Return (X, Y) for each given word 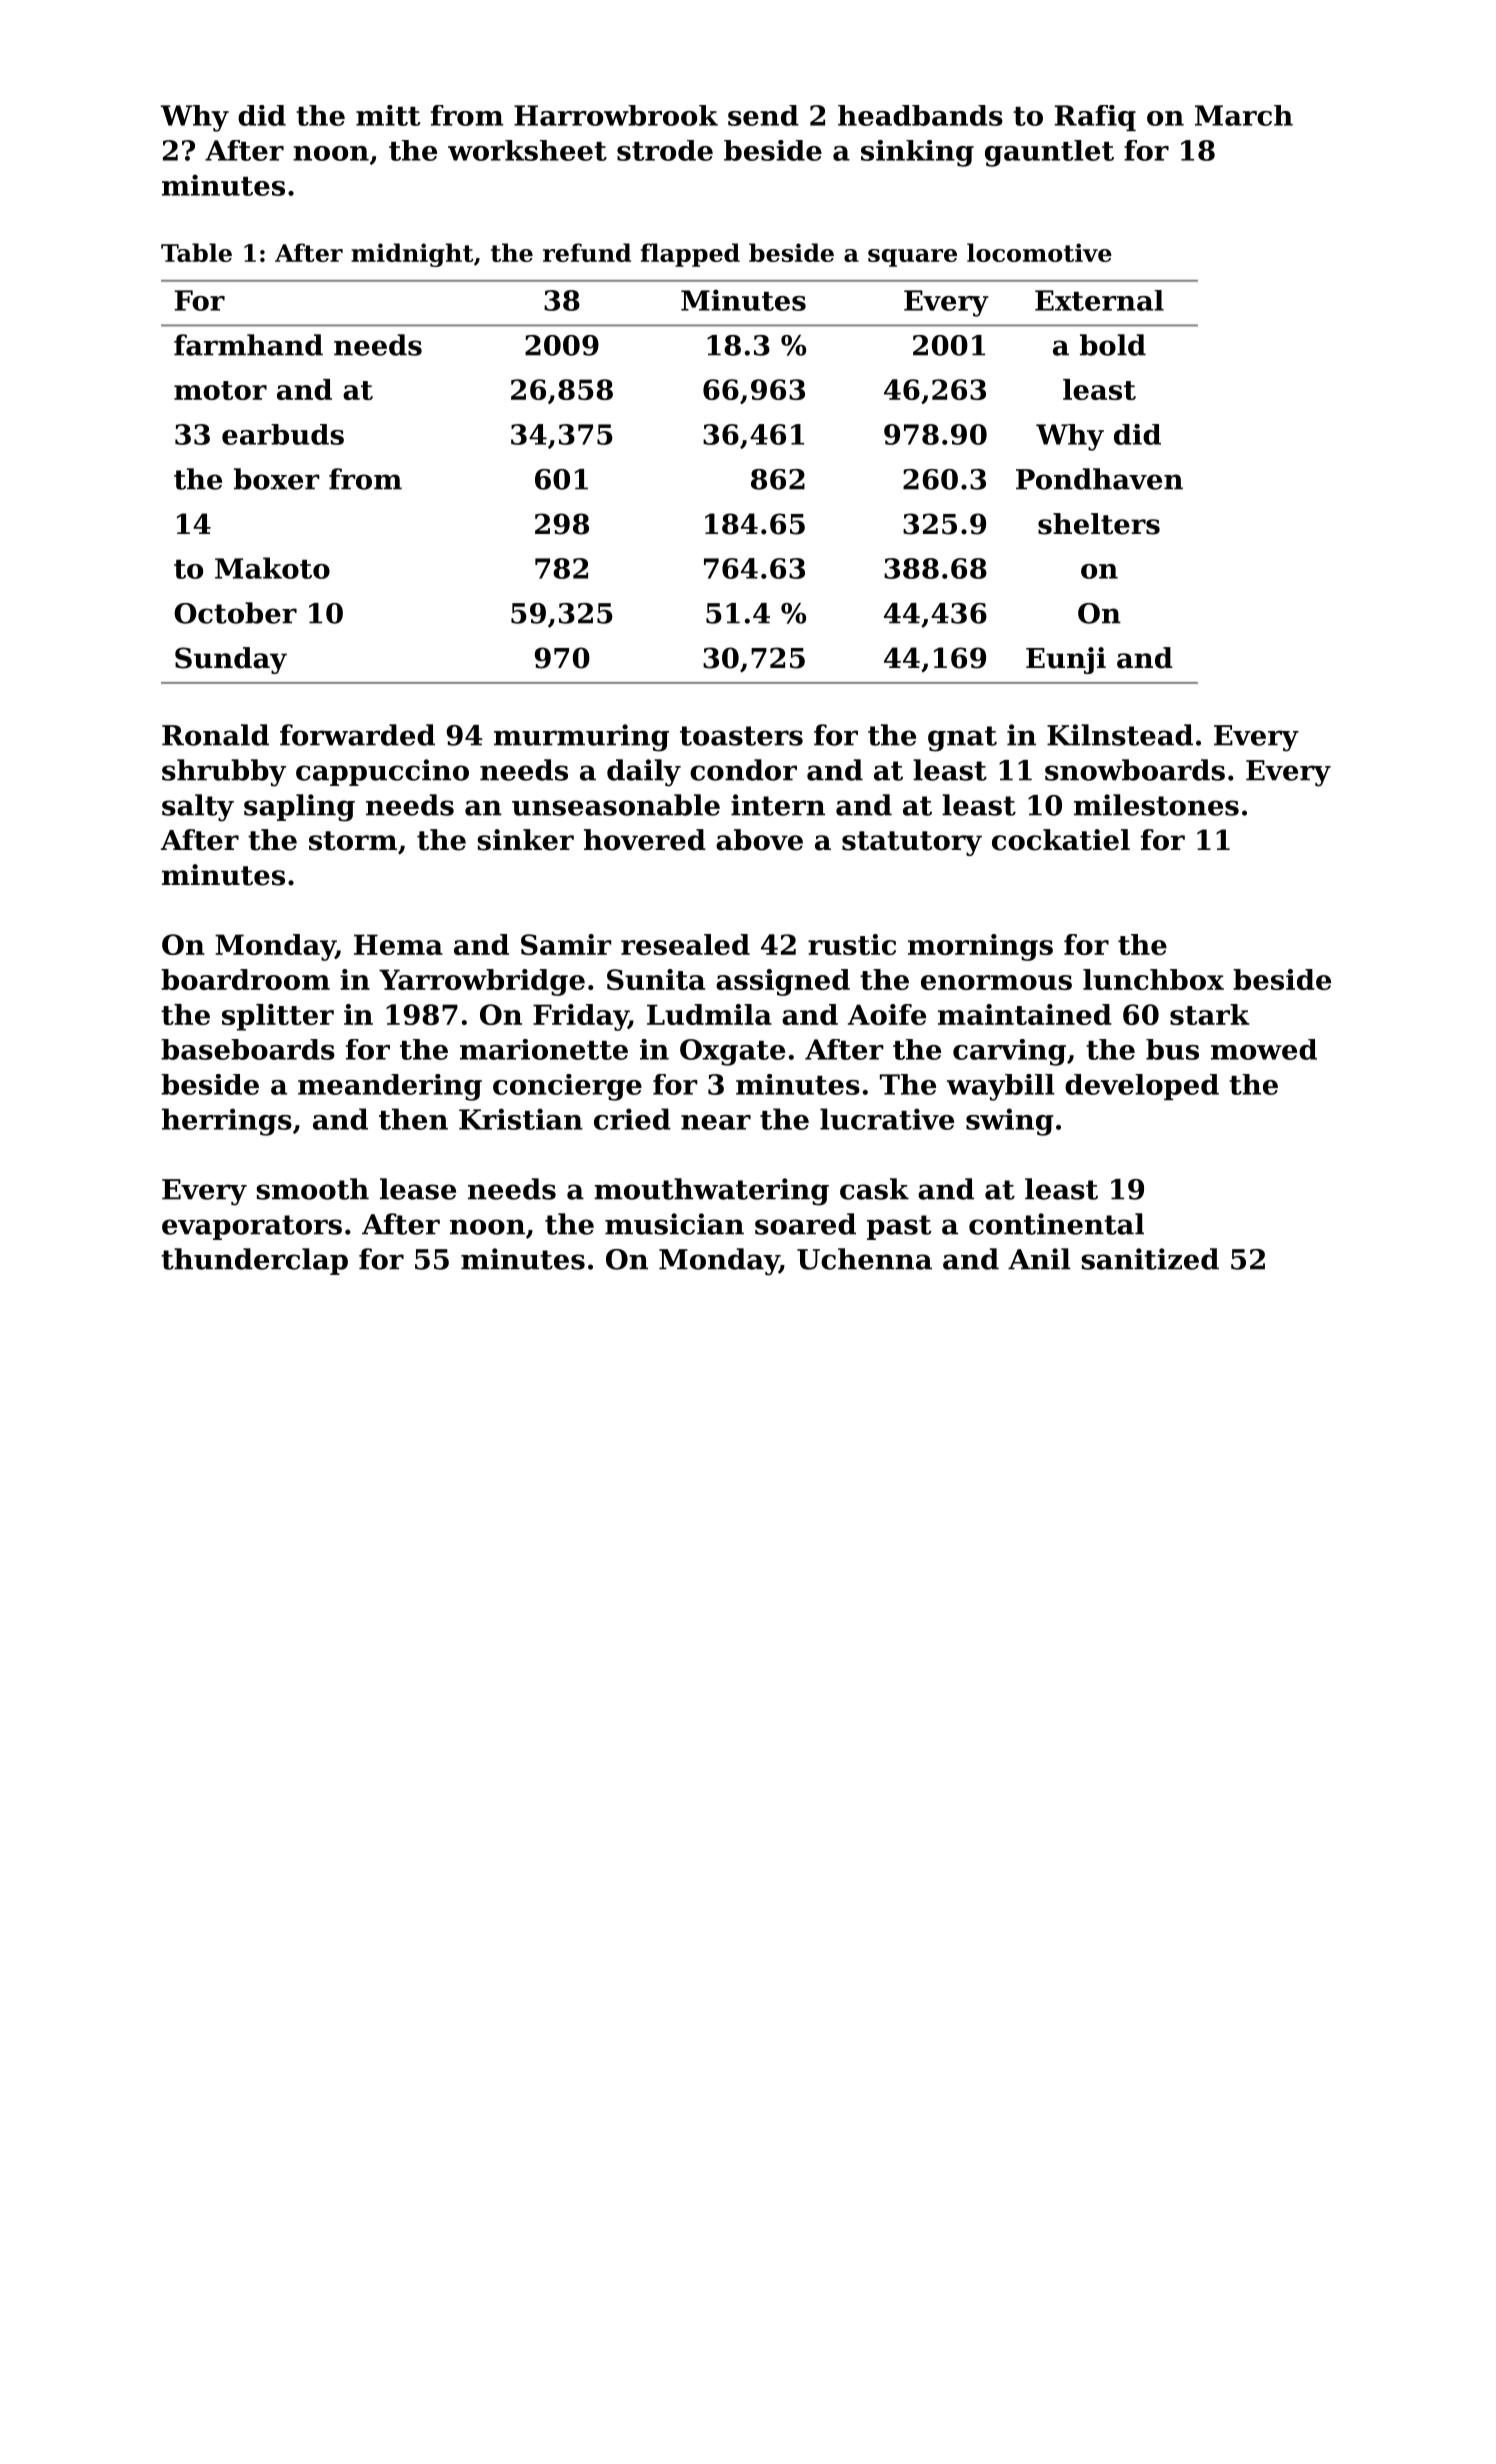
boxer (277, 479)
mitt (388, 115)
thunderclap (254, 1261)
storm (353, 841)
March (1244, 115)
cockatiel (1061, 840)
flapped (690, 255)
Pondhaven (1099, 479)
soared (805, 1224)
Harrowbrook (616, 115)
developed (1142, 1087)
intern (778, 805)
